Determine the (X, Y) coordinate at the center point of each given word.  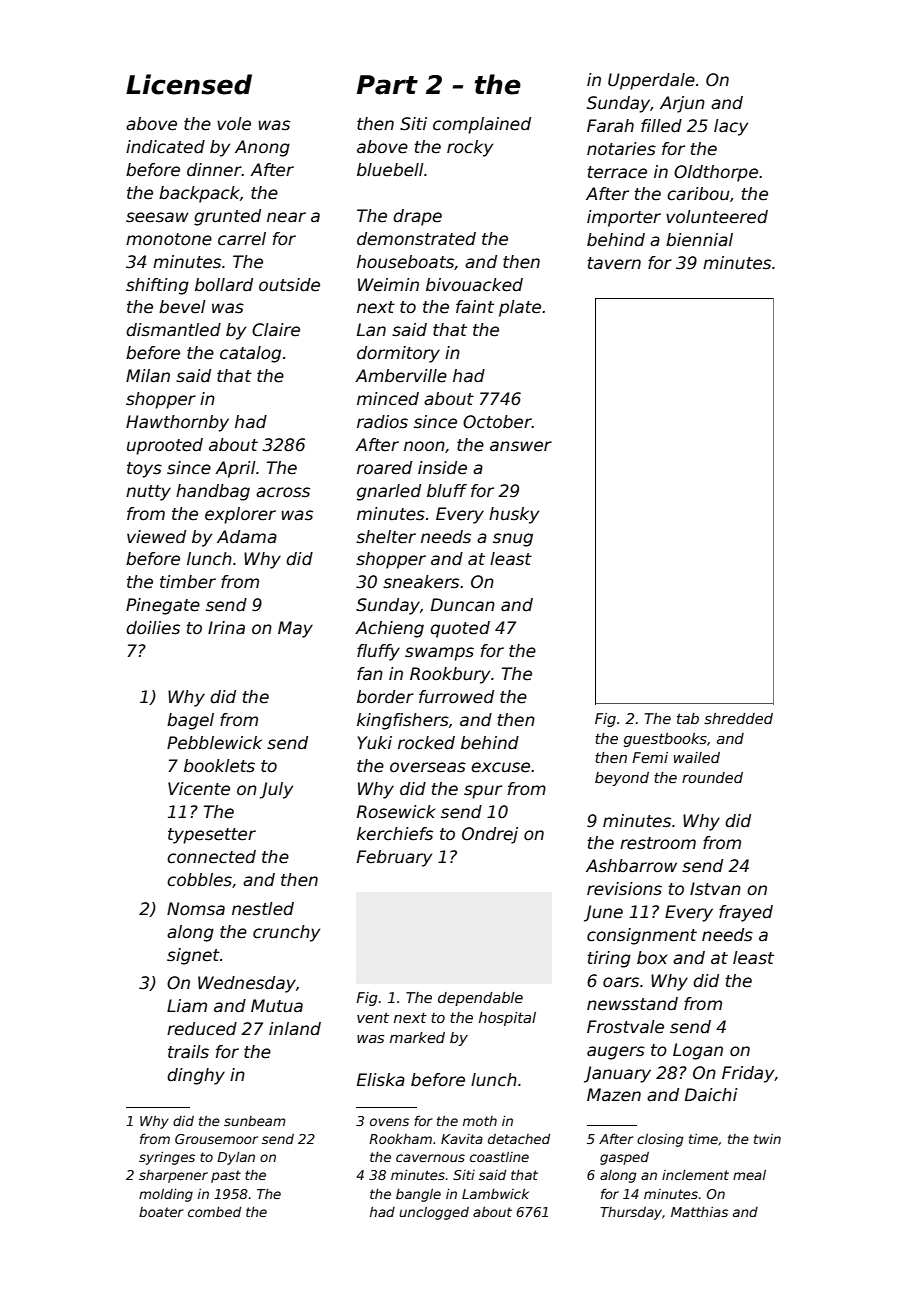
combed (214, 1212)
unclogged (434, 1213)
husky (514, 515)
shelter (386, 537)
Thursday (631, 1213)
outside (289, 285)
